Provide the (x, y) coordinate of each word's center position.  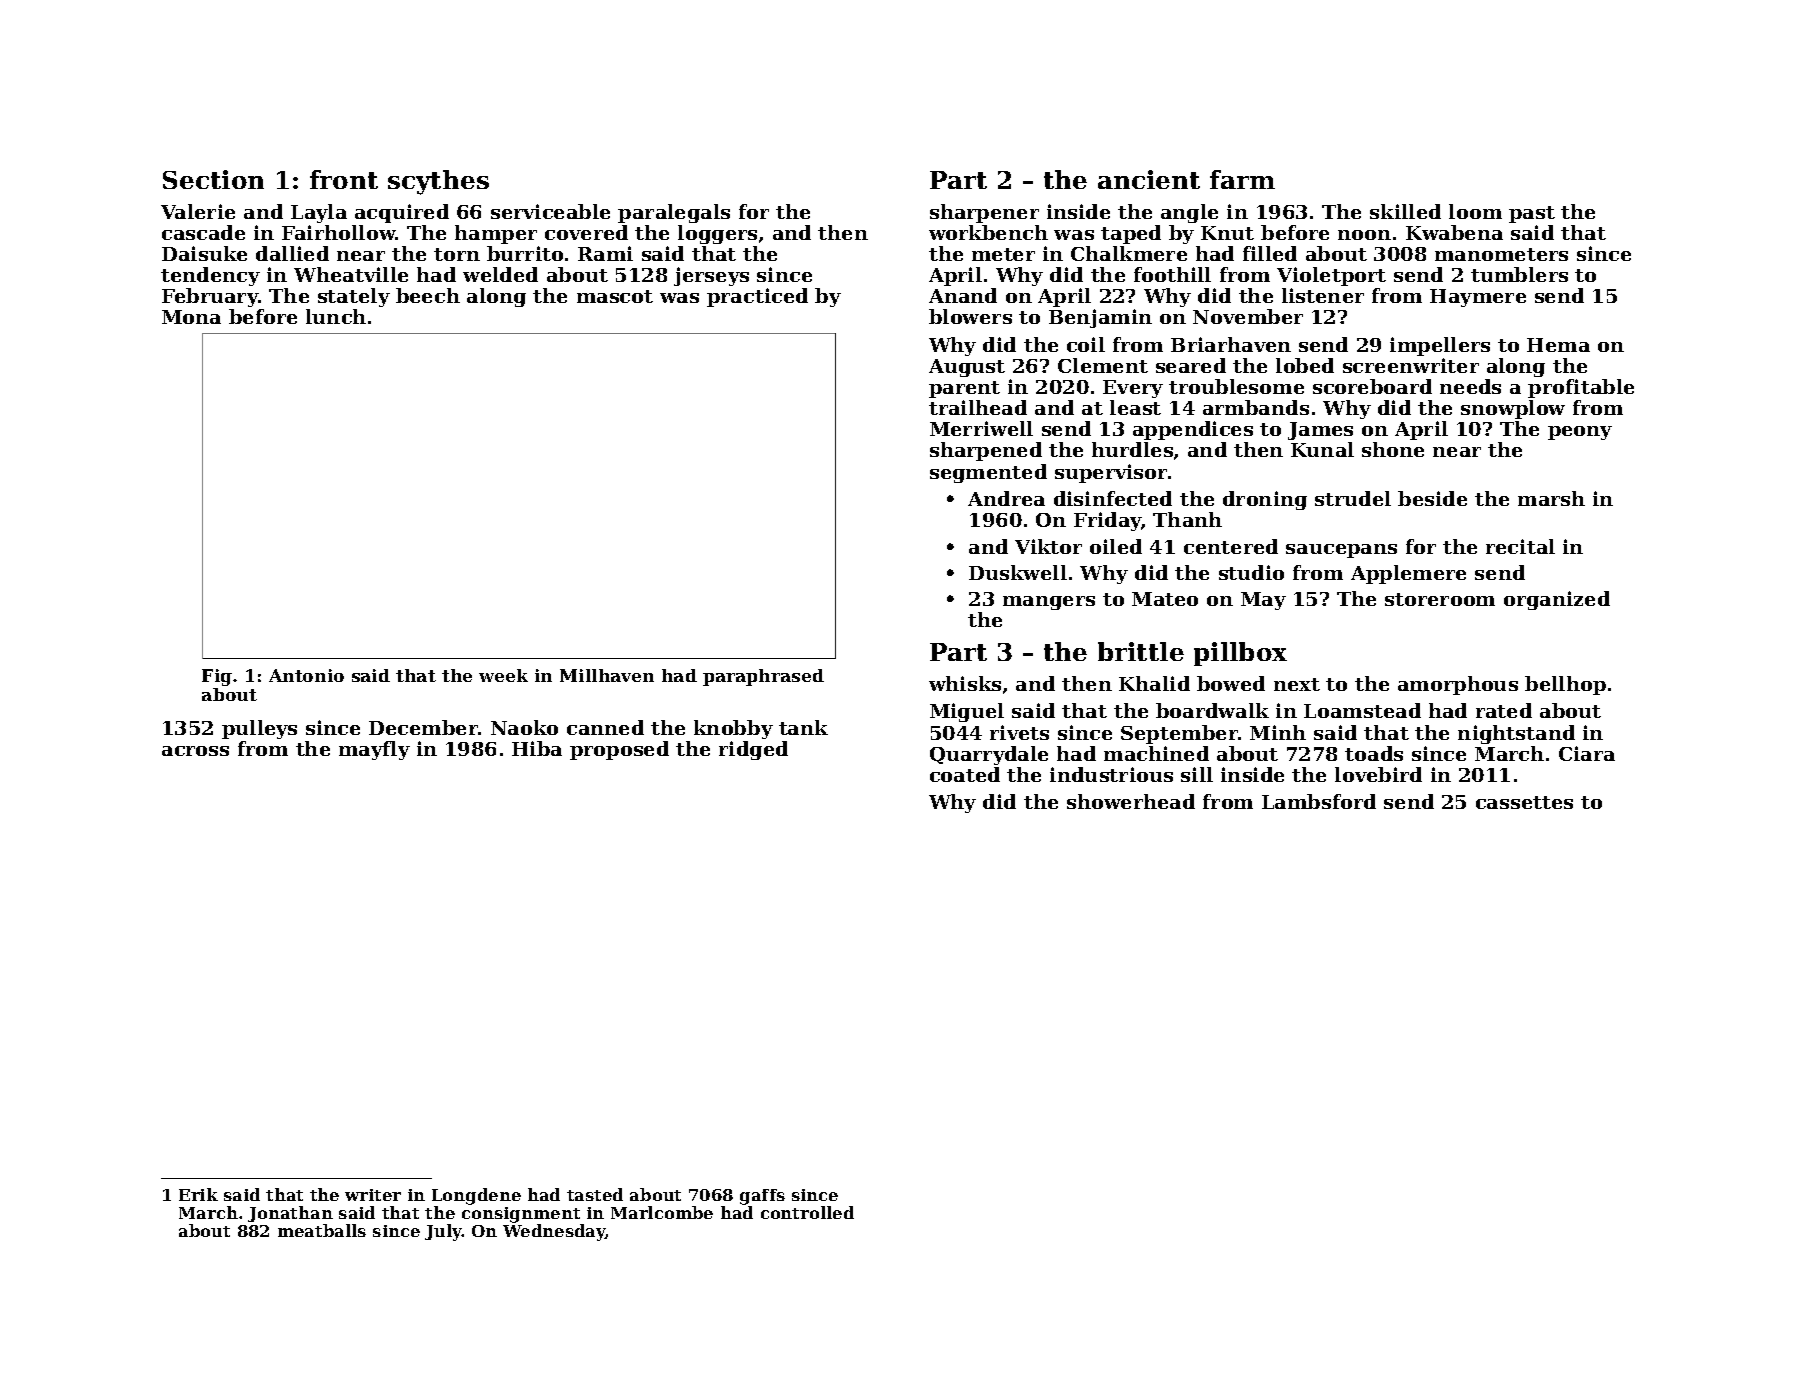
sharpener (984, 213)
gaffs (762, 1197)
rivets (1019, 732)
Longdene (476, 1196)
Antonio (306, 675)
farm (1242, 179)
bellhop (1565, 685)
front (344, 179)
